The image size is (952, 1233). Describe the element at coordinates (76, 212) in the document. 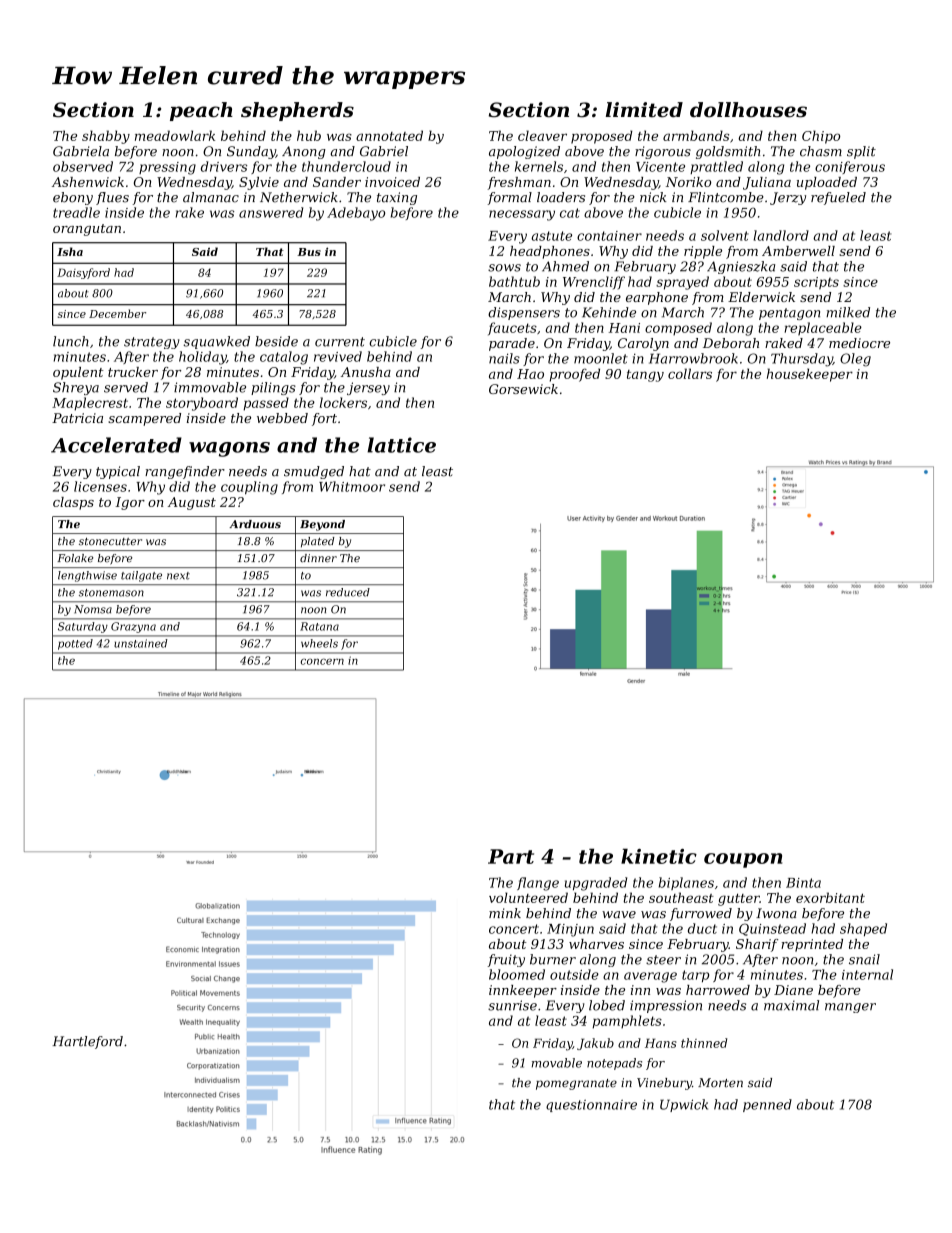

I see `treadle` at that location.
